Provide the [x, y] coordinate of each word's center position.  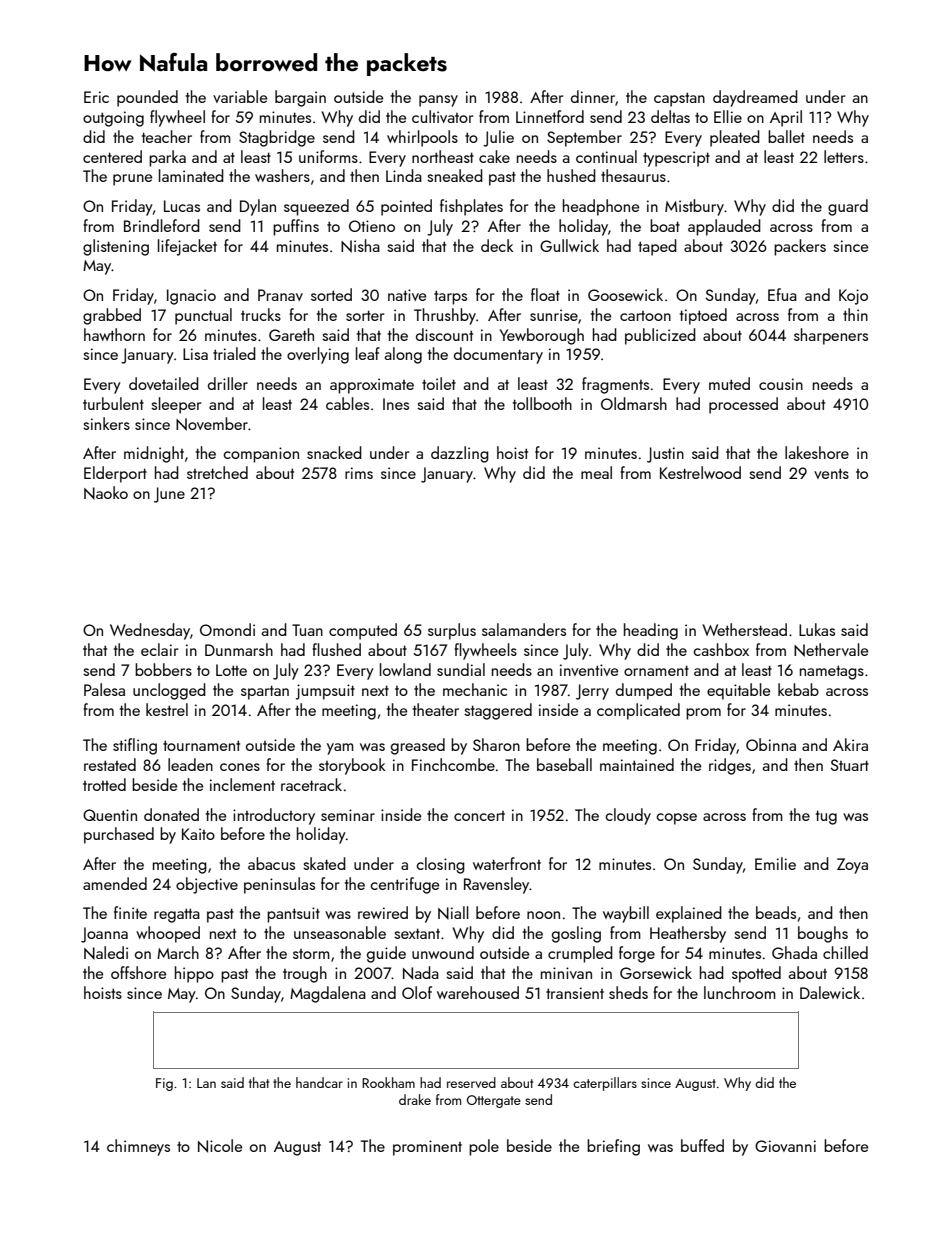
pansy [438, 101]
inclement [242, 784]
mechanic [475, 689]
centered [112, 156]
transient [575, 993]
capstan [679, 99]
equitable [738, 691]
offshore [138, 972]
